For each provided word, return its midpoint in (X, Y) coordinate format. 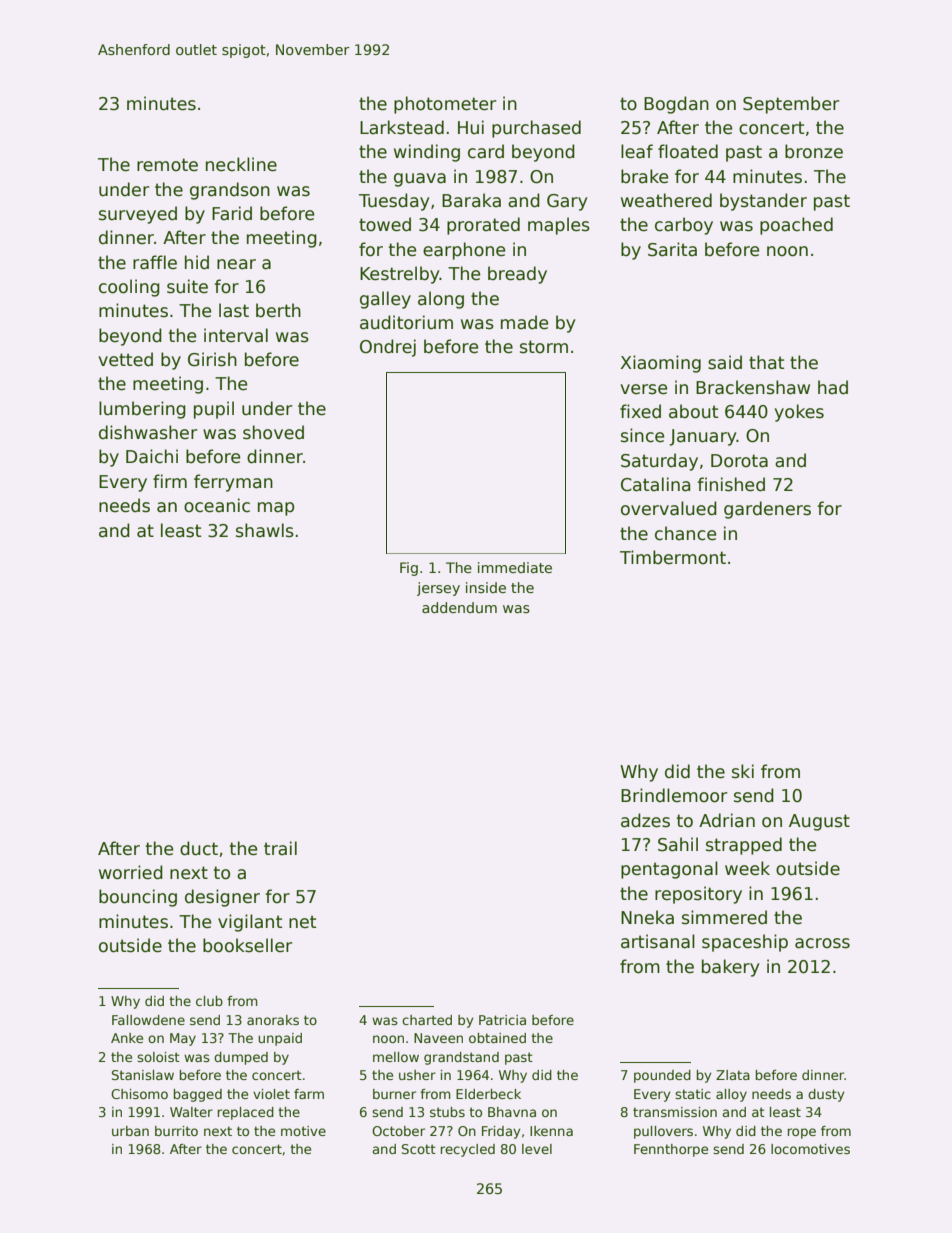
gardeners (767, 510)
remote (167, 165)
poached (796, 226)
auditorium (406, 322)
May (183, 1039)
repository (698, 895)
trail (280, 848)
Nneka (647, 917)
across (822, 943)
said (725, 362)
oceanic (217, 505)
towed (385, 224)
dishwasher (148, 432)
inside (486, 587)
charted (427, 1020)
